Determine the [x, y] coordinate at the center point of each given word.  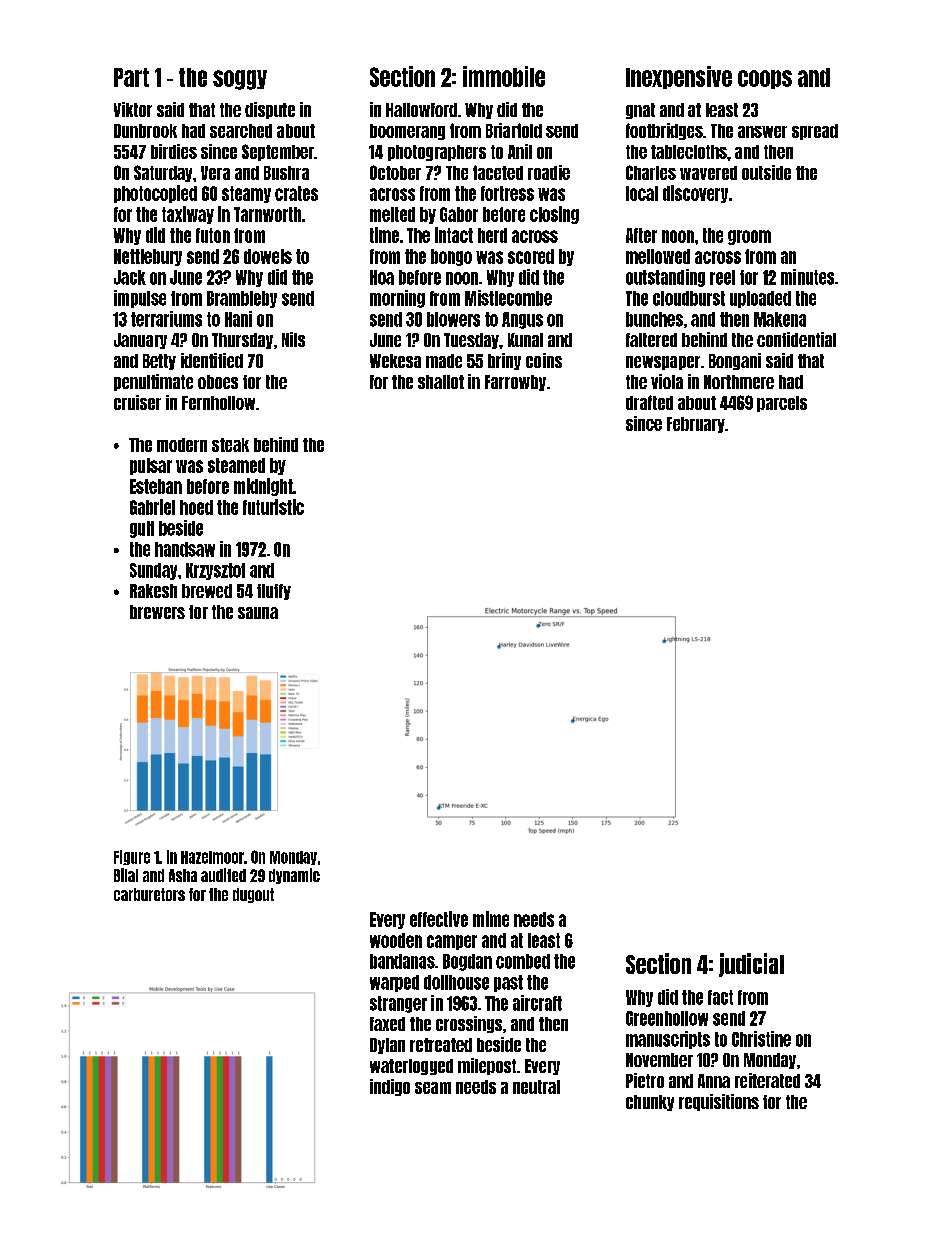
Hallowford [421, 110]
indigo [390, 1087]
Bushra [286, 173]
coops [765, 79]
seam [433, 1088]
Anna [714, 1081]
